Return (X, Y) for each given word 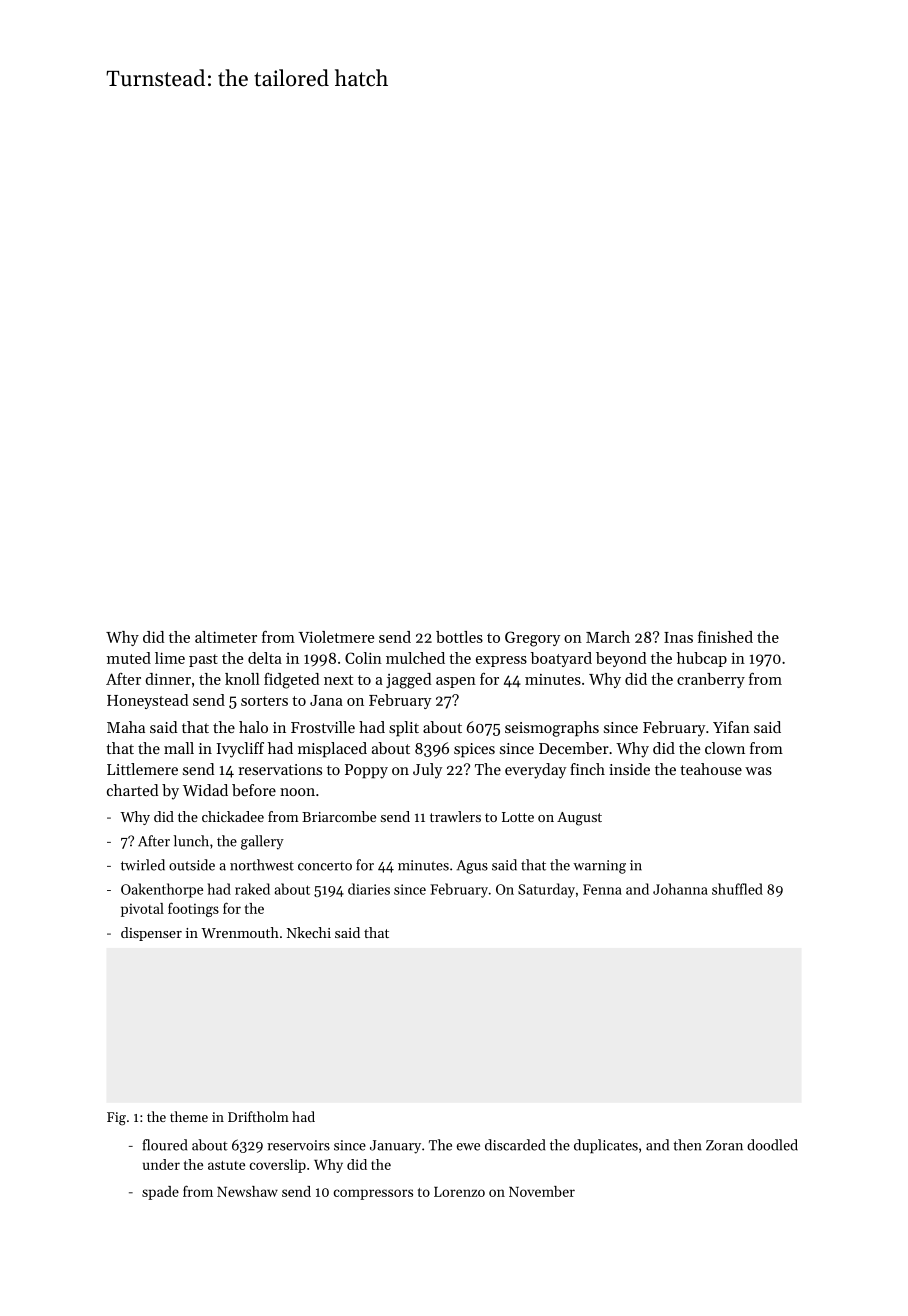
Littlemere (142, 769)
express (501, 661)
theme (189, 1116)
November (542, 1191)
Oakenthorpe (162, 890)
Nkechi (309, 932)
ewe (468, 1147)
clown (725, 748)
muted (129, 658)
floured (164, 1145)
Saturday (546, 890)
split (404, 729)
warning (599, 867)
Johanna (680, 889)
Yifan (731, 727)
